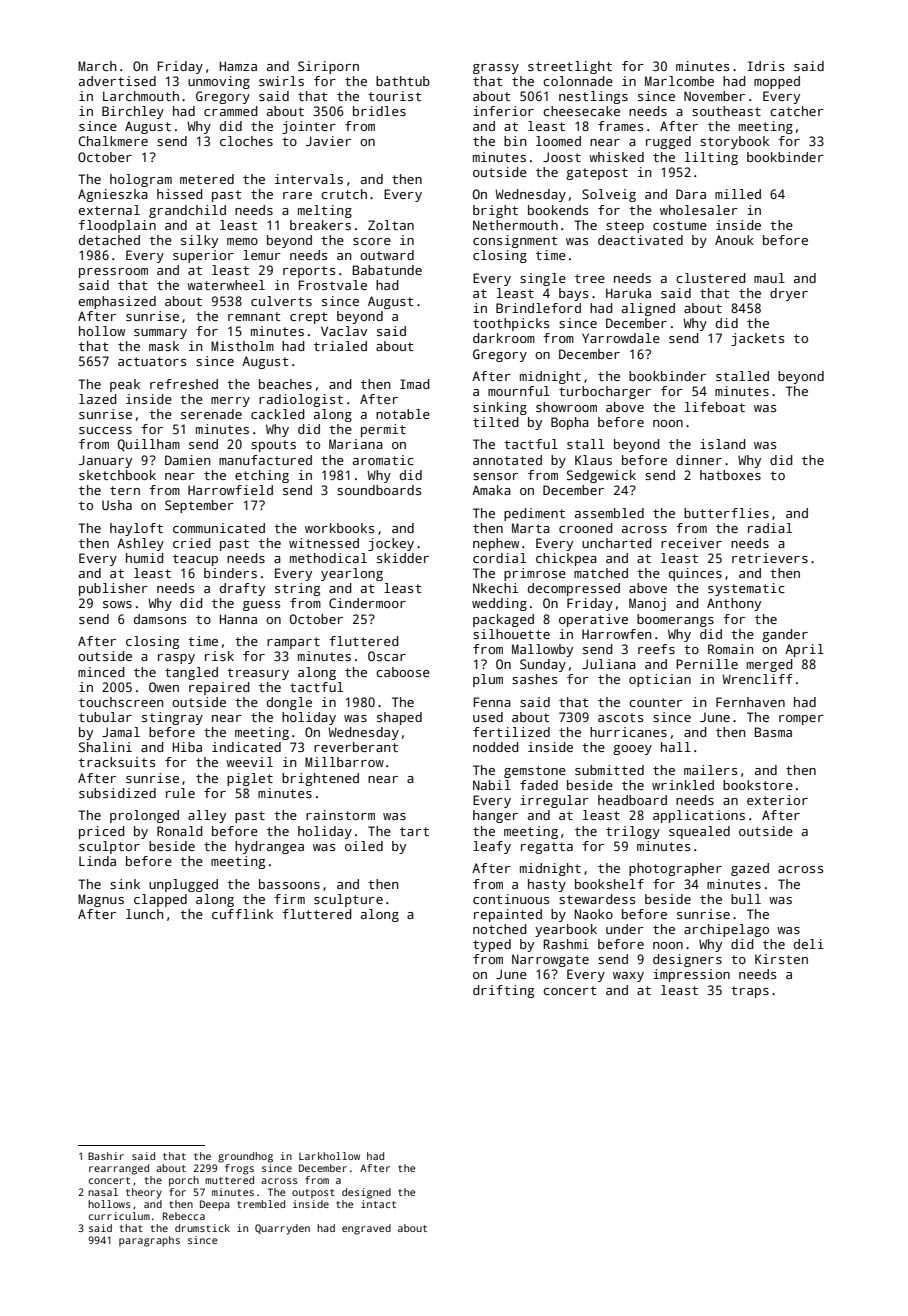 This screenshot has width=908, height=1316. I want to click on bathtub, so click(403, 81).
